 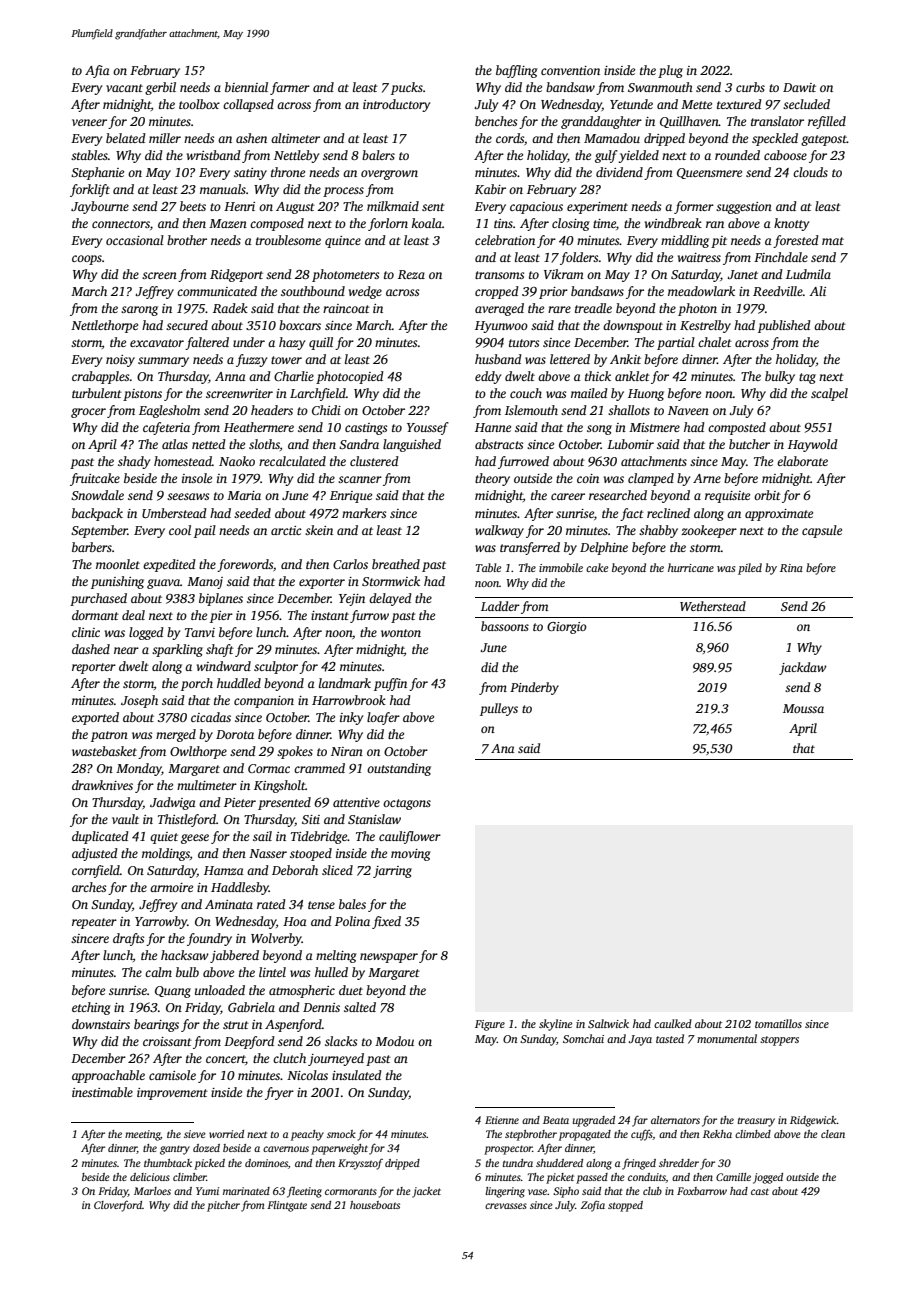 I want to click on monumental, so click(x=727, y=1038).
